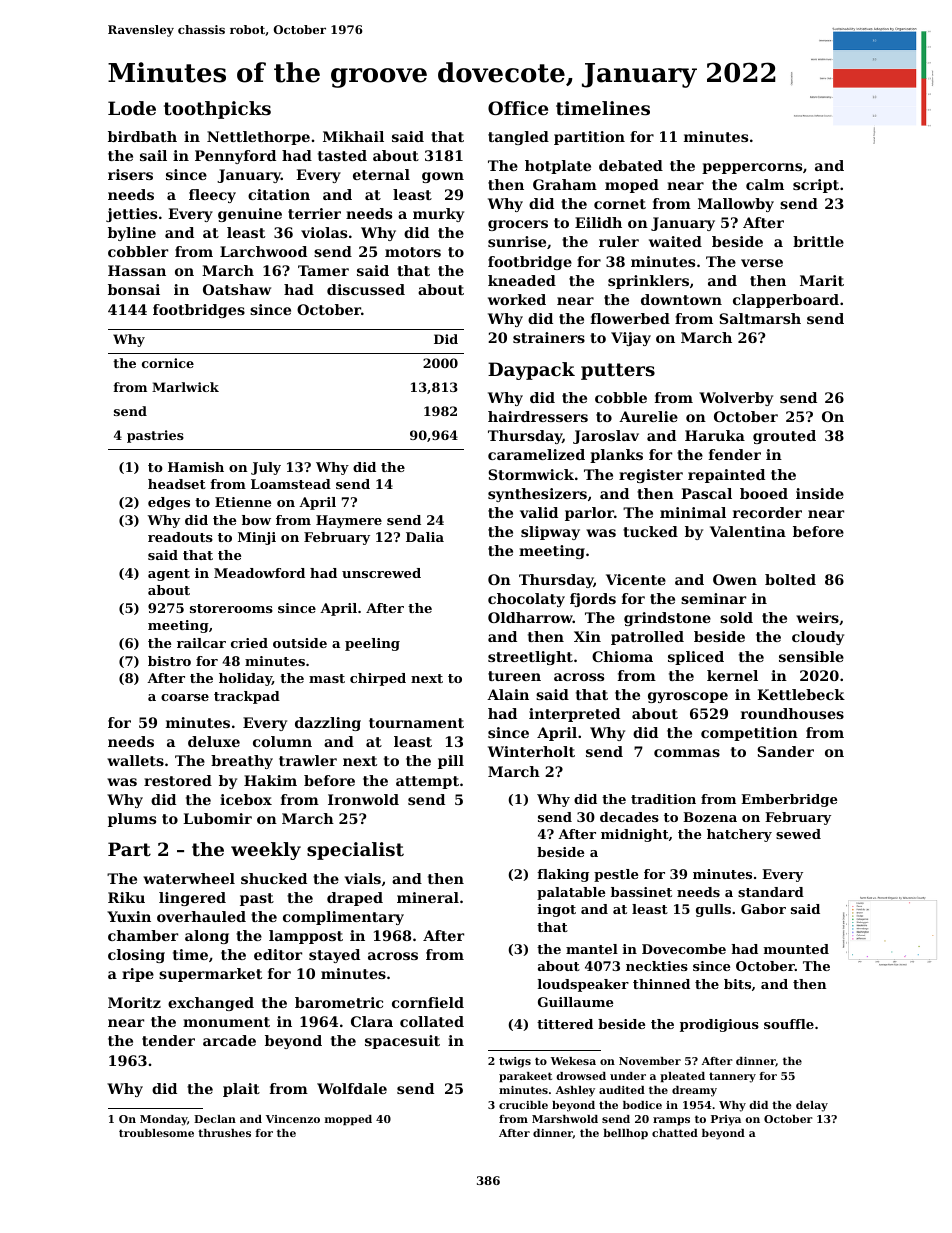 Image resolution: width=952 pixels, height=1233 pixels. What do you see at coordinates (575, 1002) in the screenshot?
I see `Guillaume` at bounding box center [575, 1002].
